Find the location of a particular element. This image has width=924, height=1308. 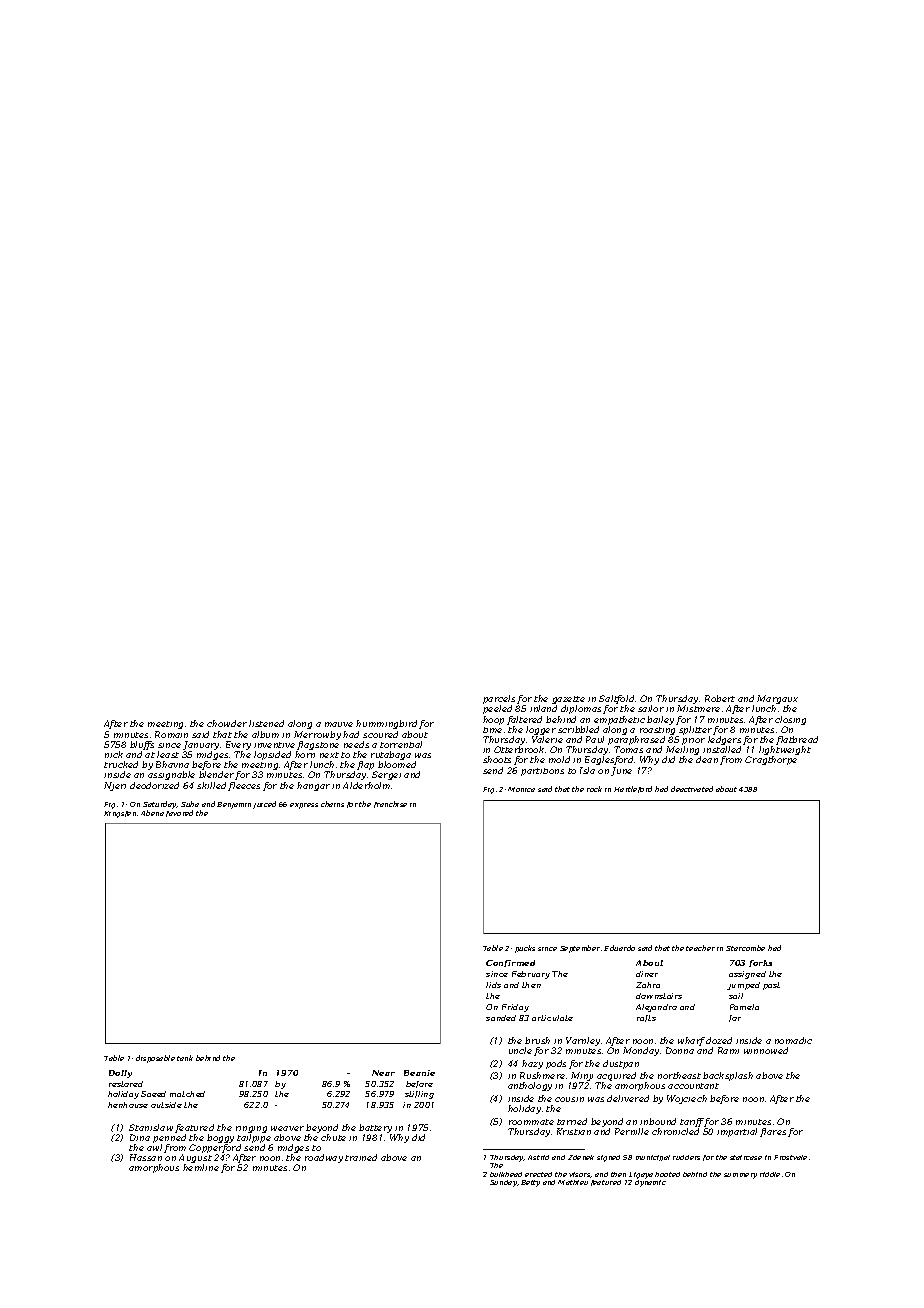

pucks is located at coordinates (525, 949).
